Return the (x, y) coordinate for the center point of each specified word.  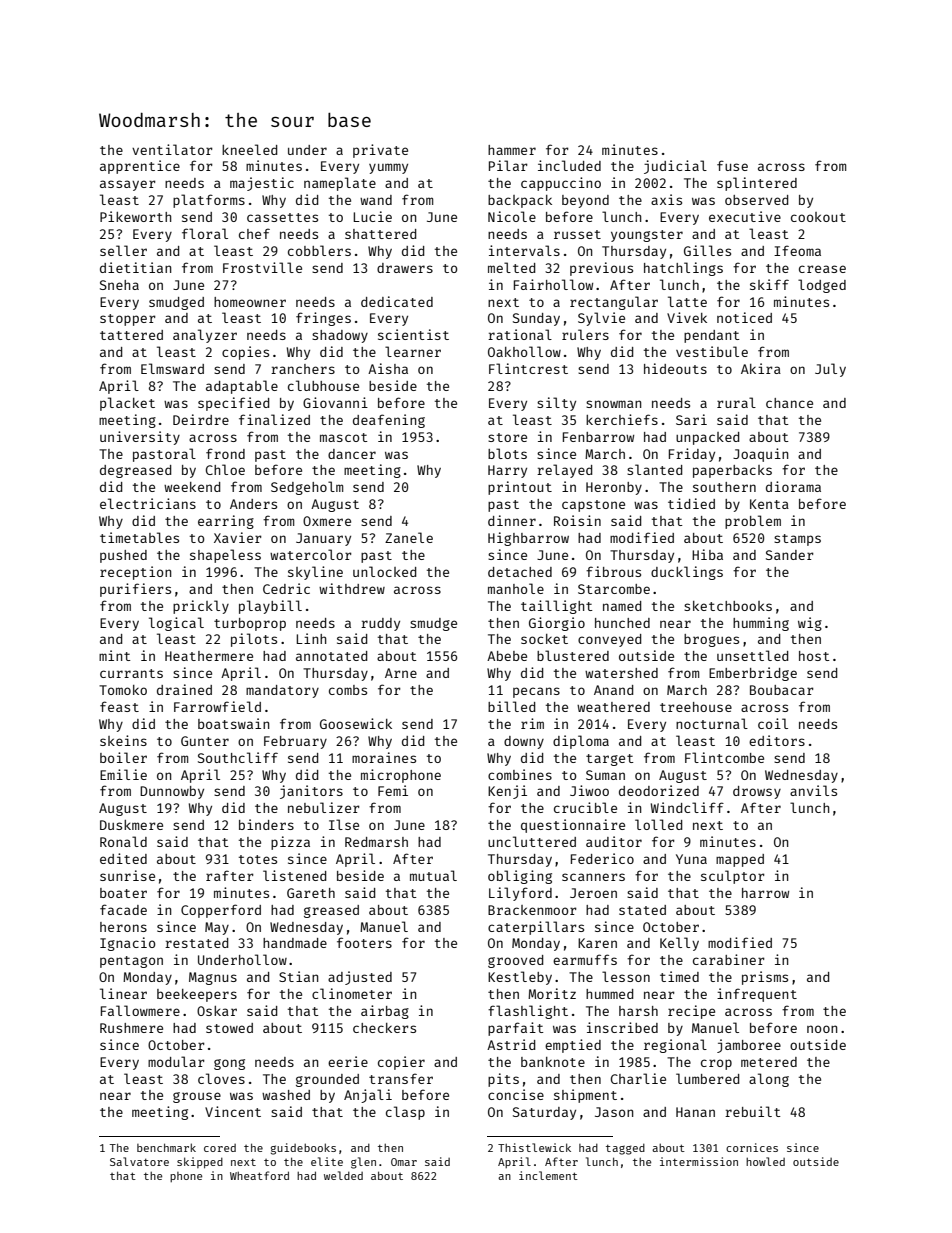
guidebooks (303, 1149)
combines (520, 774)
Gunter (205, 741)
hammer (512, 150)
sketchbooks (728, 606)
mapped (740, 860)
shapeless (225, 556)
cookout (818, 217)
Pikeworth (135, 216)
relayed (564, 471)
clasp (405, 1113)
